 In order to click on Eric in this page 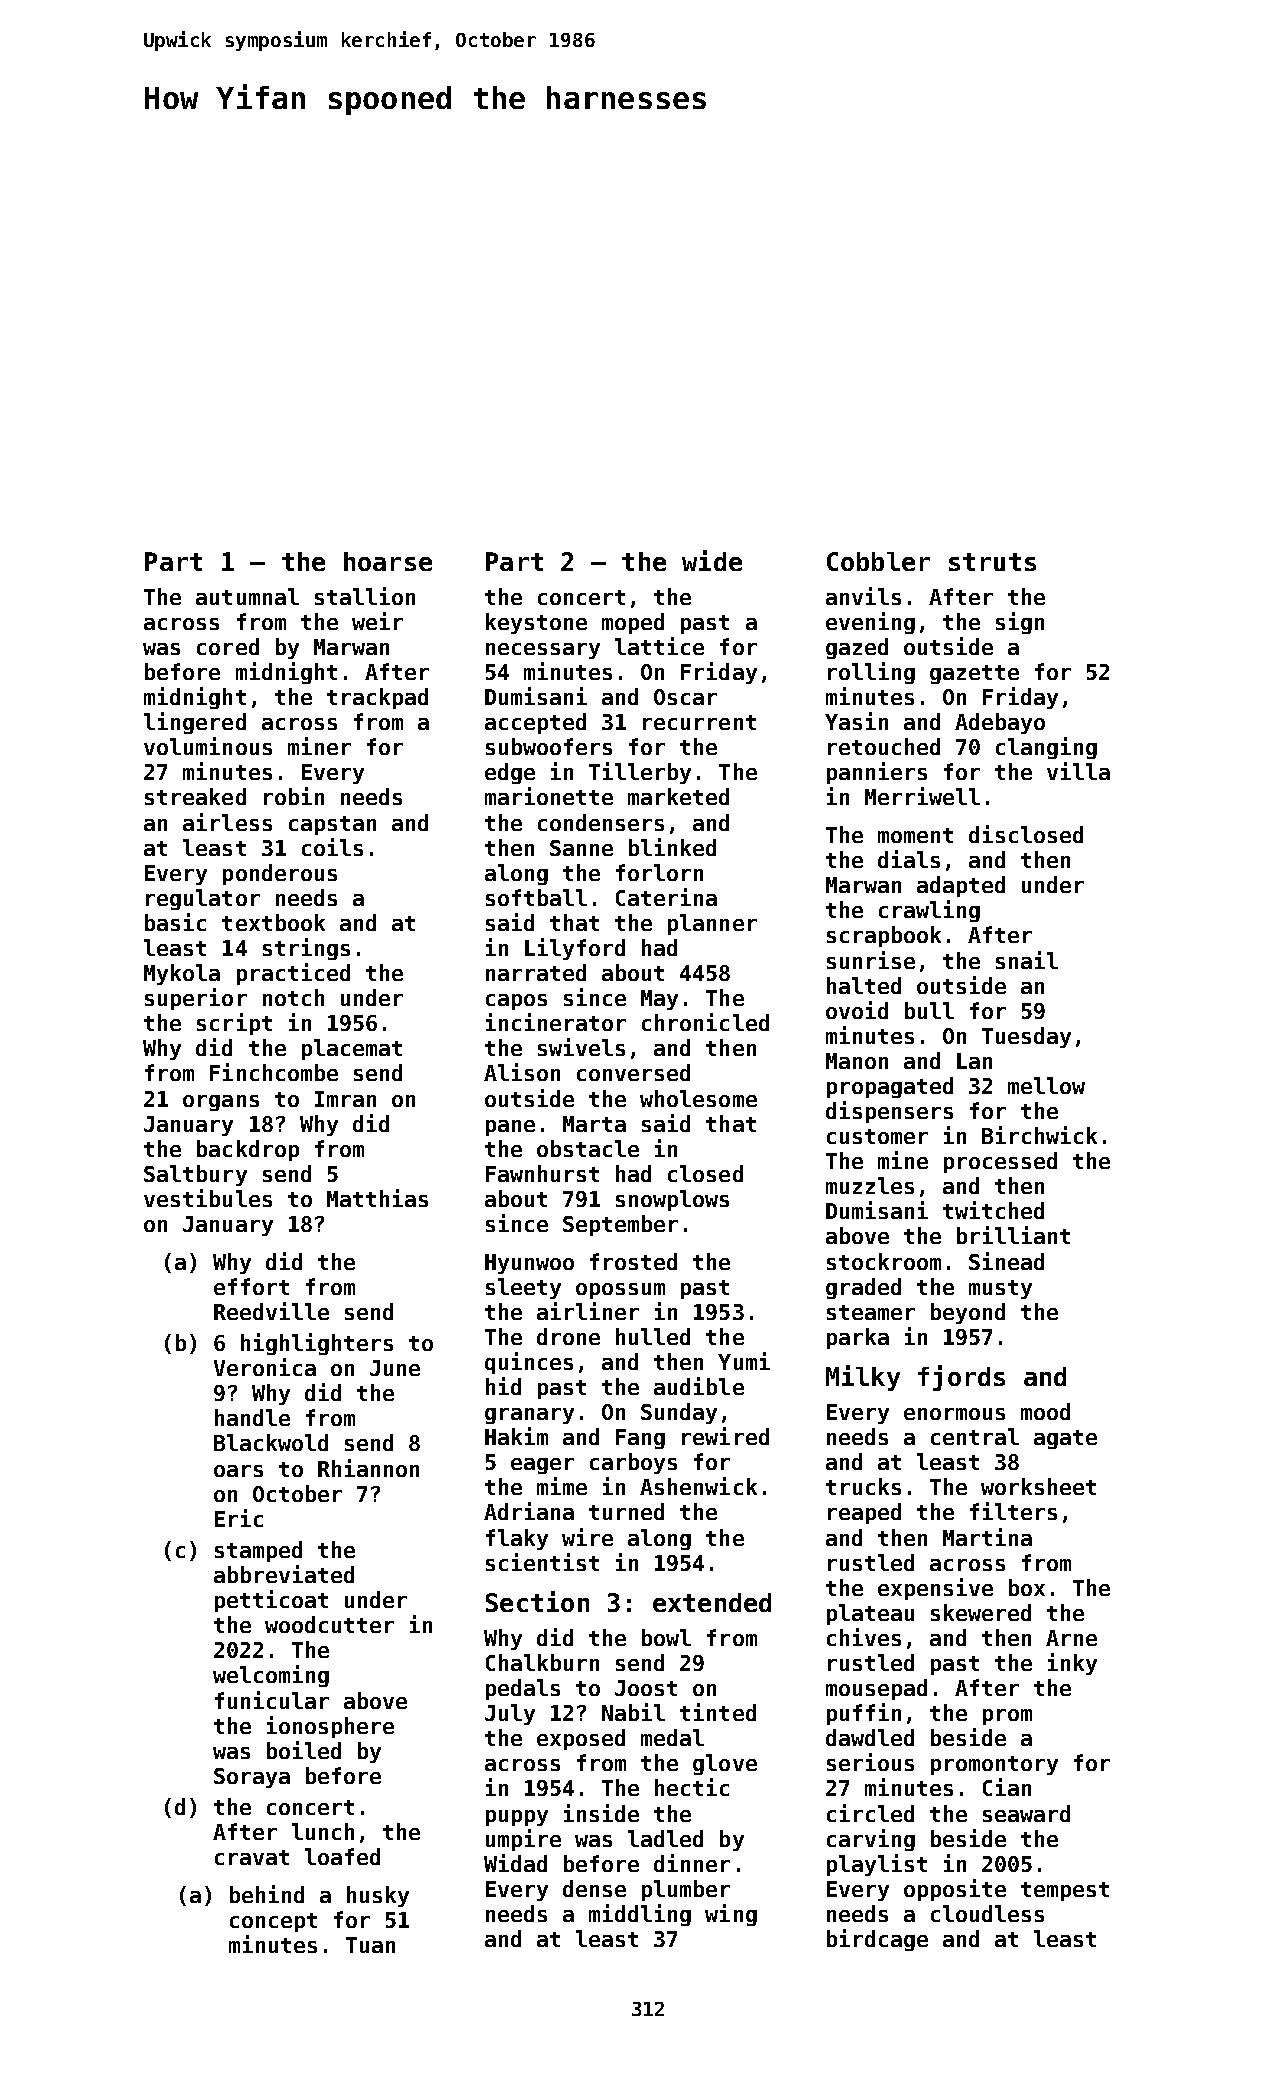, I will do `click(239, 1518)`.
